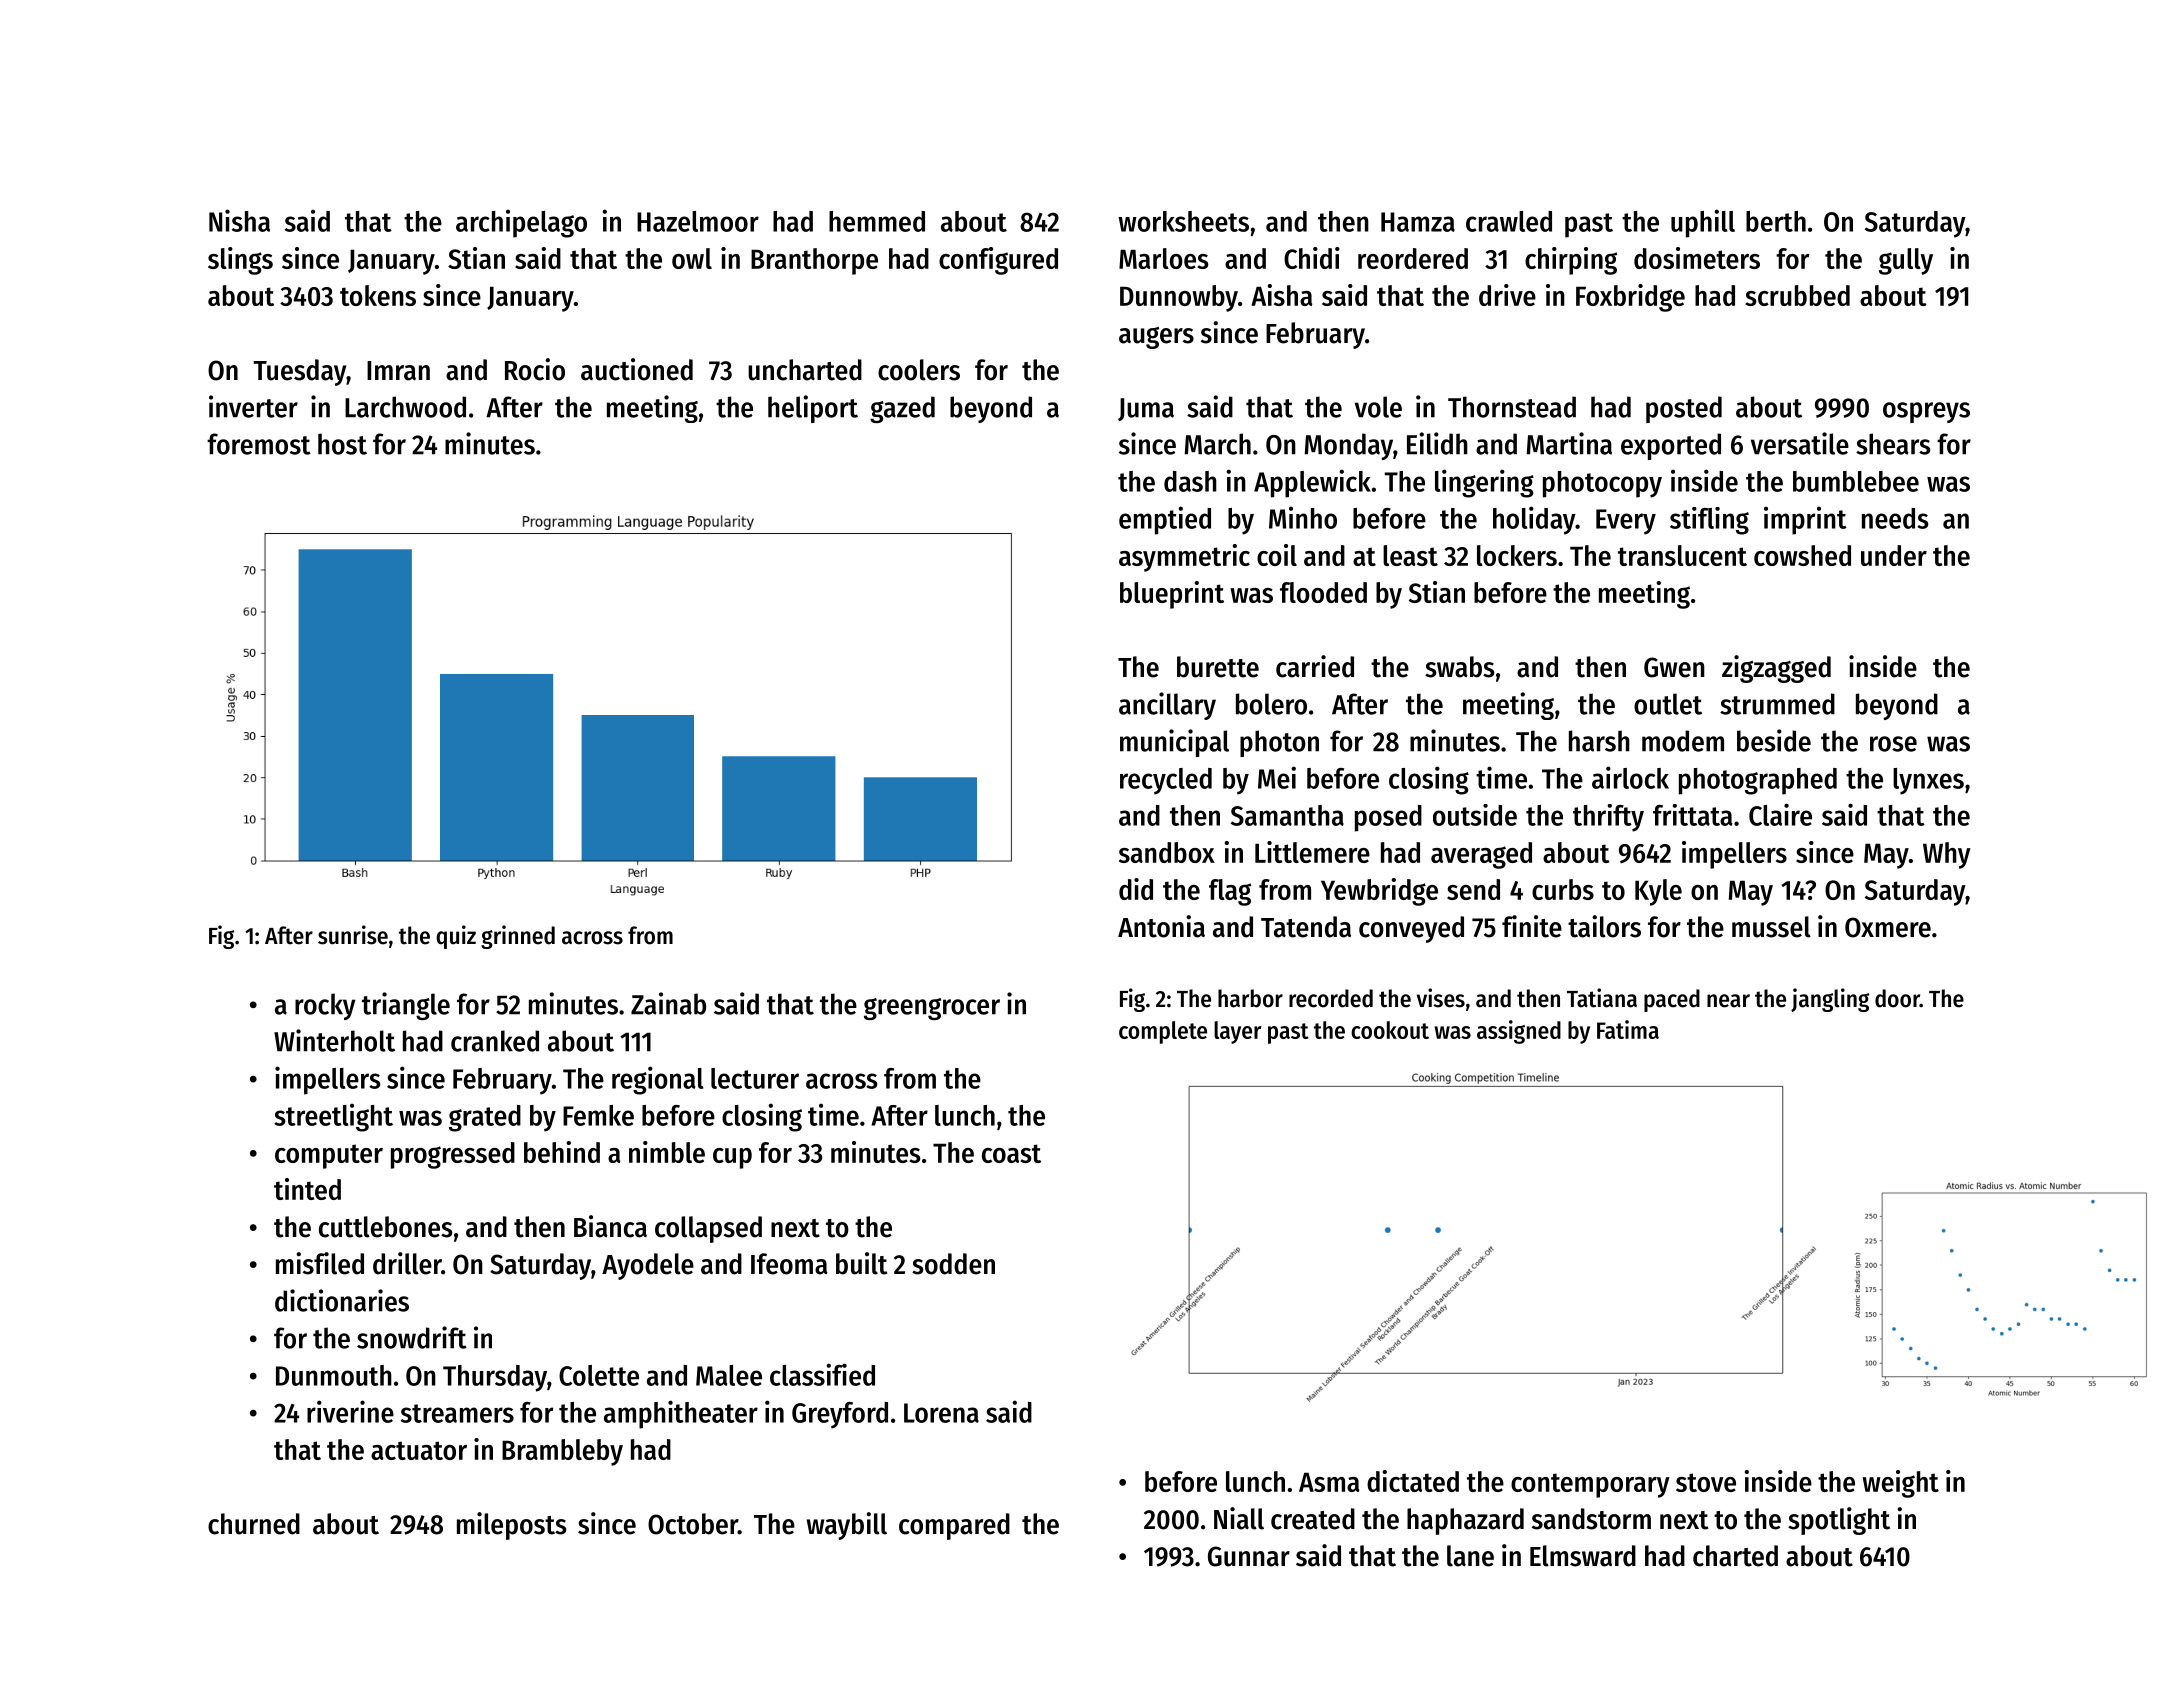 This document has height=1683, width=2178. What do you see at coordinates (1776, 221) in the document?
I see `berth` at bounding box center [1776, 221].
